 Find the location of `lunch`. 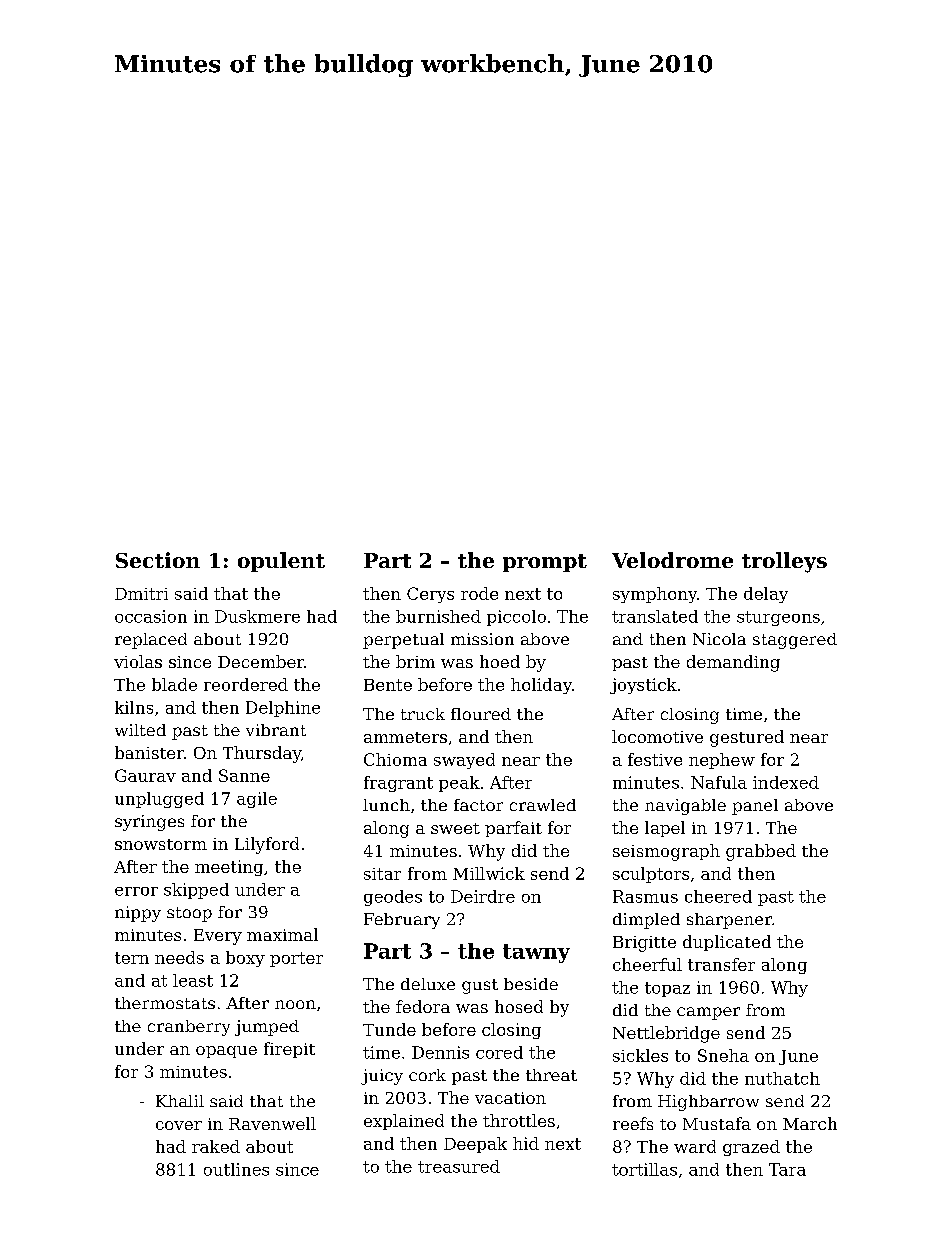

lunch is located at coordinates (386, 805).
